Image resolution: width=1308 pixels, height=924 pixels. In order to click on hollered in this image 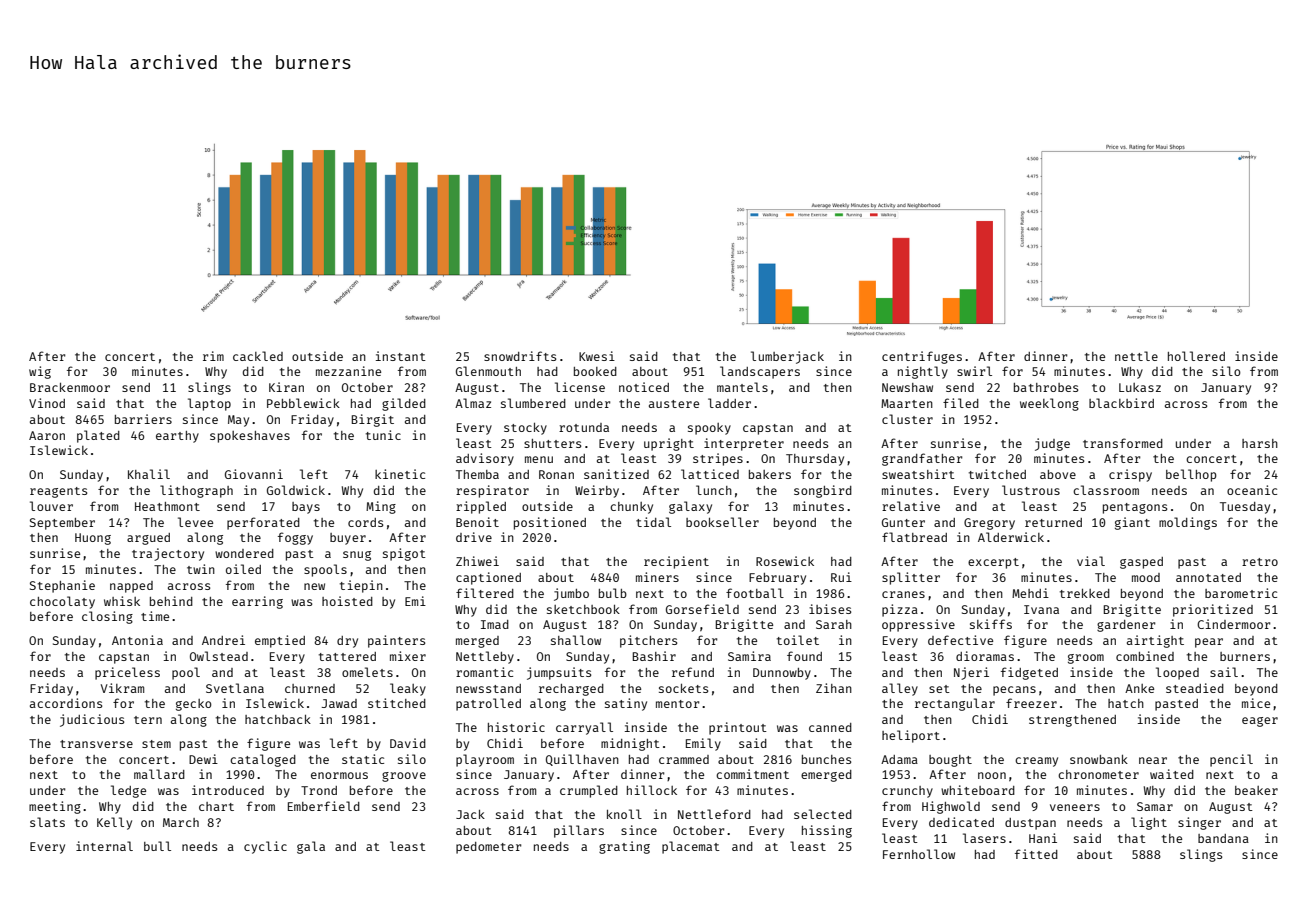, I will do `click(1196, 356)`.
